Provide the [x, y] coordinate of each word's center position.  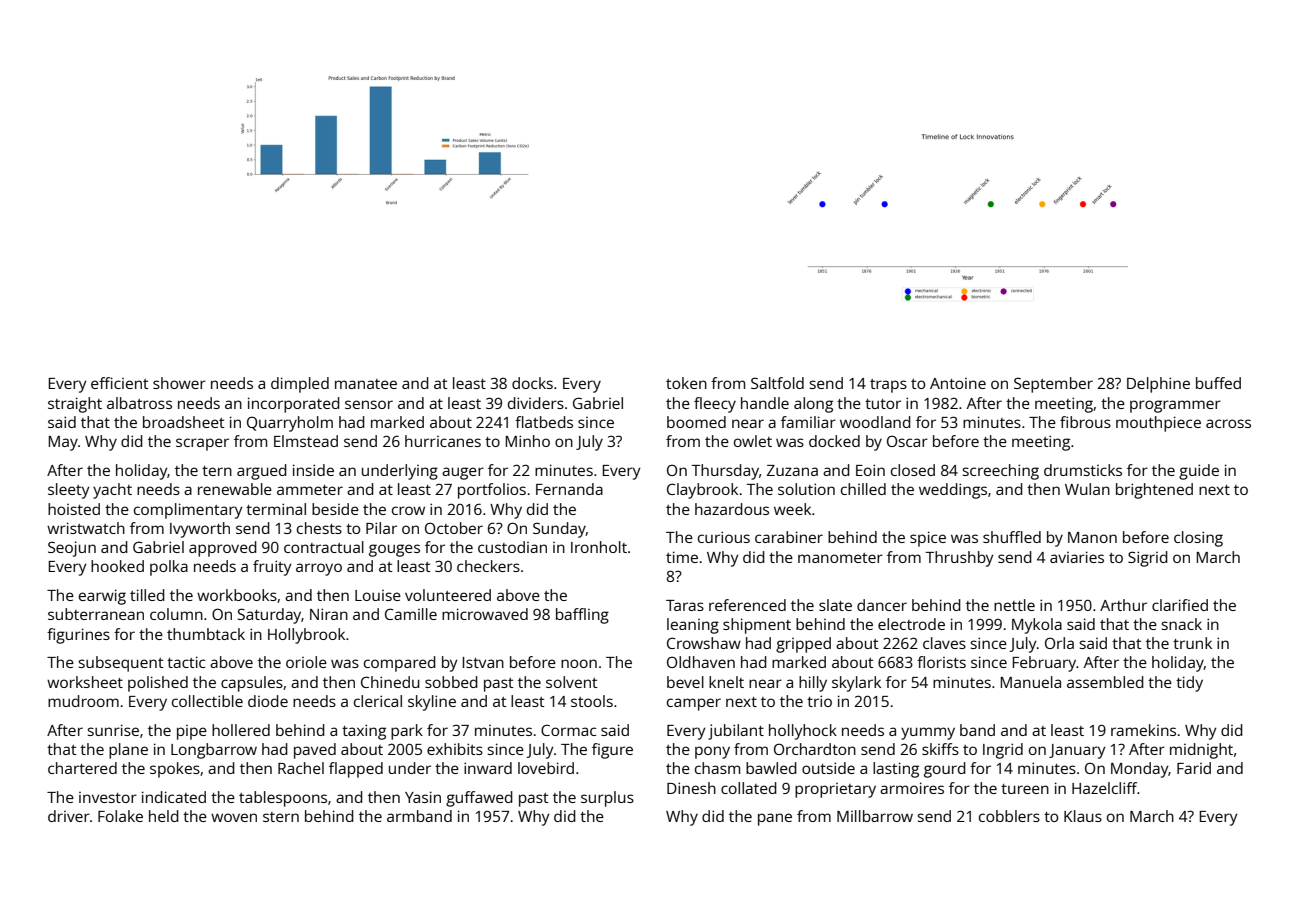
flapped [356, 770]
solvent [572, 682]
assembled [1105, 682]
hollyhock [803, 732]
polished [158, 684]
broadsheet [184, 422]
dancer [882, 605]
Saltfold [777, 383]
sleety [69, 491]
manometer [840, 558]
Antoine [958, 383]
